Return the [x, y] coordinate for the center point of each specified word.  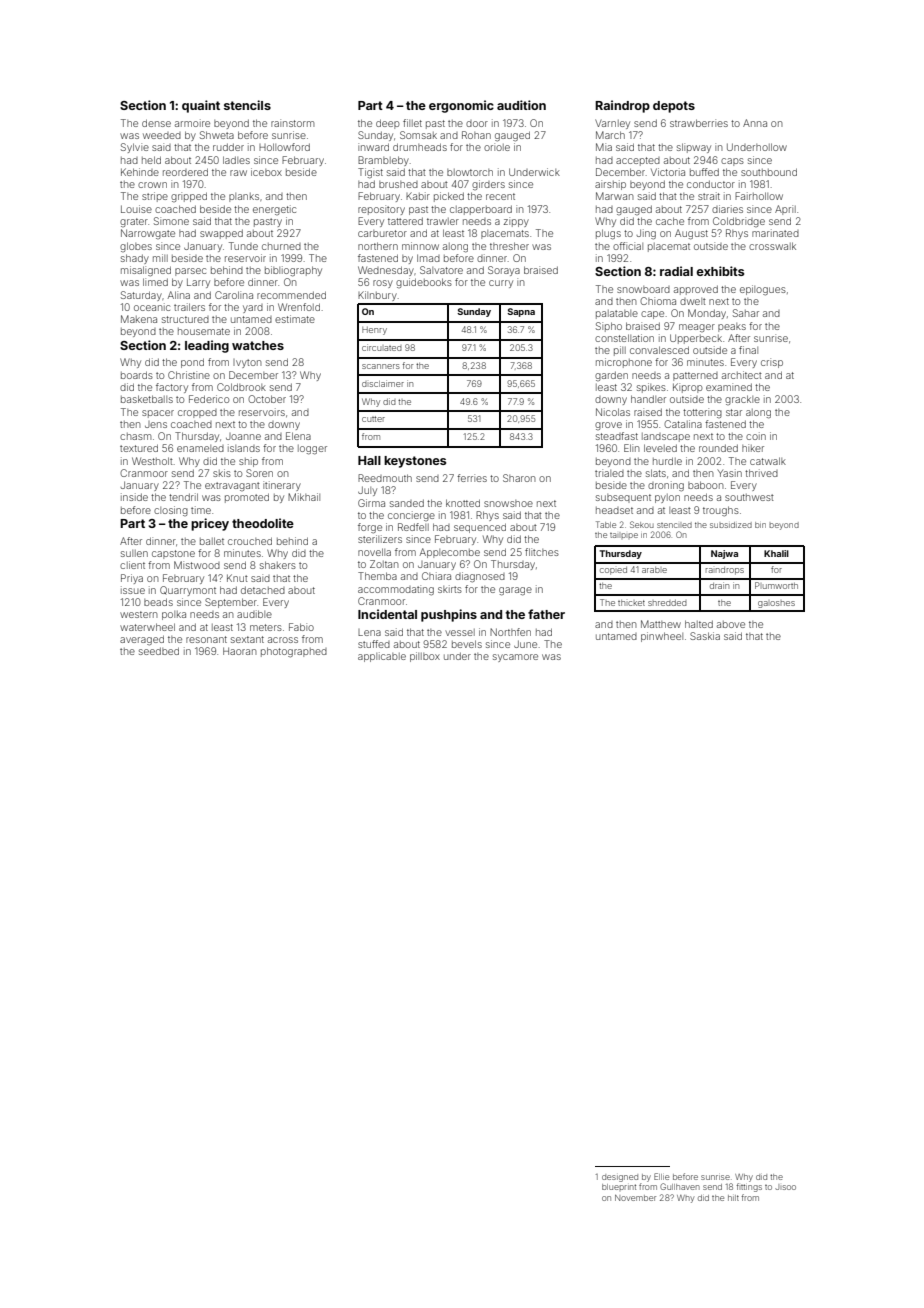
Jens [156, 424]
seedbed [159, 651]
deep [388, 124]
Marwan [615, 196]
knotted [463, 503]
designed [620, 1178]
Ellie [661, 1176]
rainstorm [292, 123]
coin [756, 436]
